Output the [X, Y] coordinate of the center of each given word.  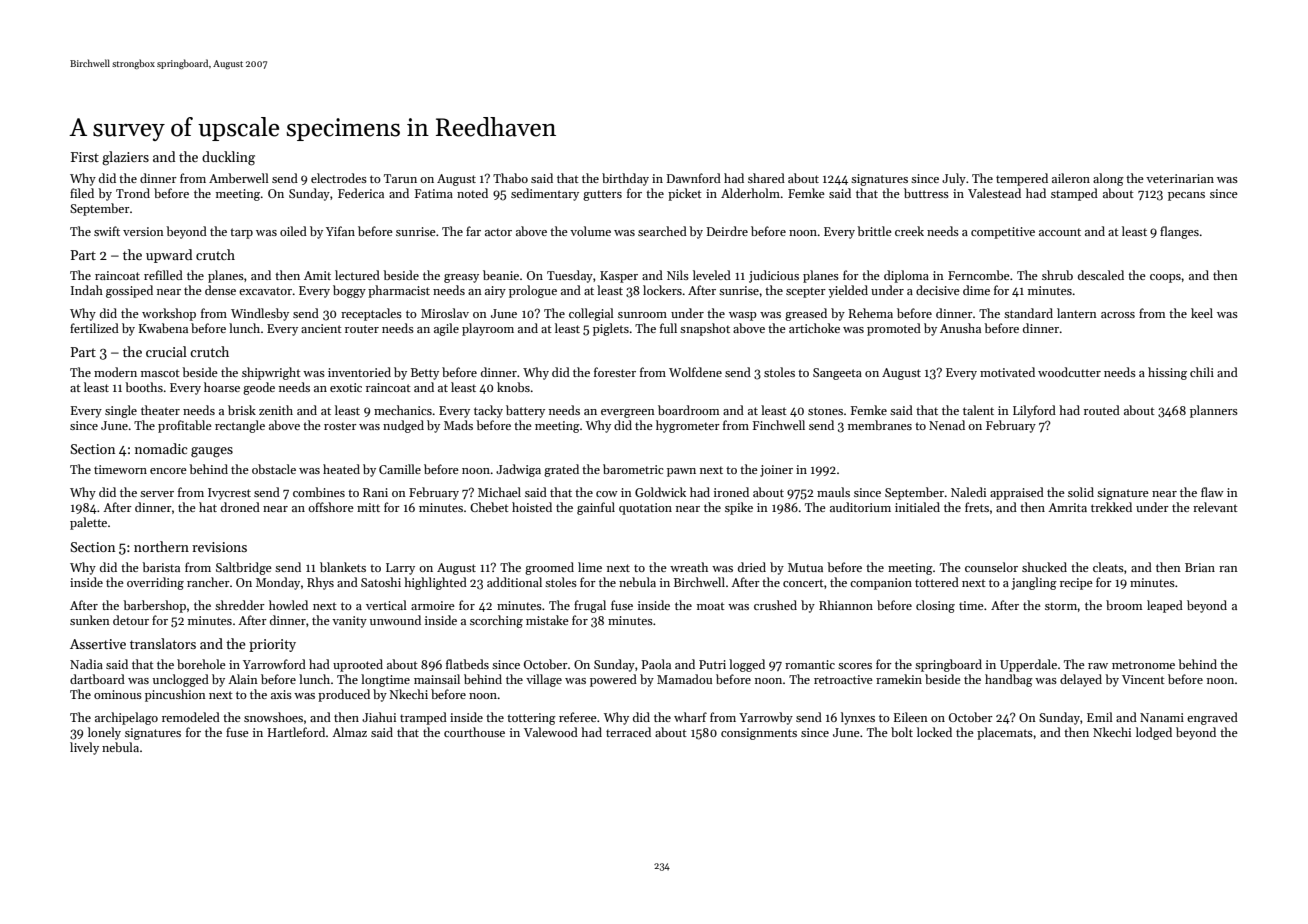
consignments [759, 734]
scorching [496, 621]
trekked [1111, 507]
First [85, 157]
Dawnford [694, 178]
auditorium [860, 507]
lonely [104, 733]
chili [1202, 372]
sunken [90, 620]
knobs [513, 387]
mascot [160, 373]
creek [909, 231]
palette [88, 523]
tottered [937, 582]
